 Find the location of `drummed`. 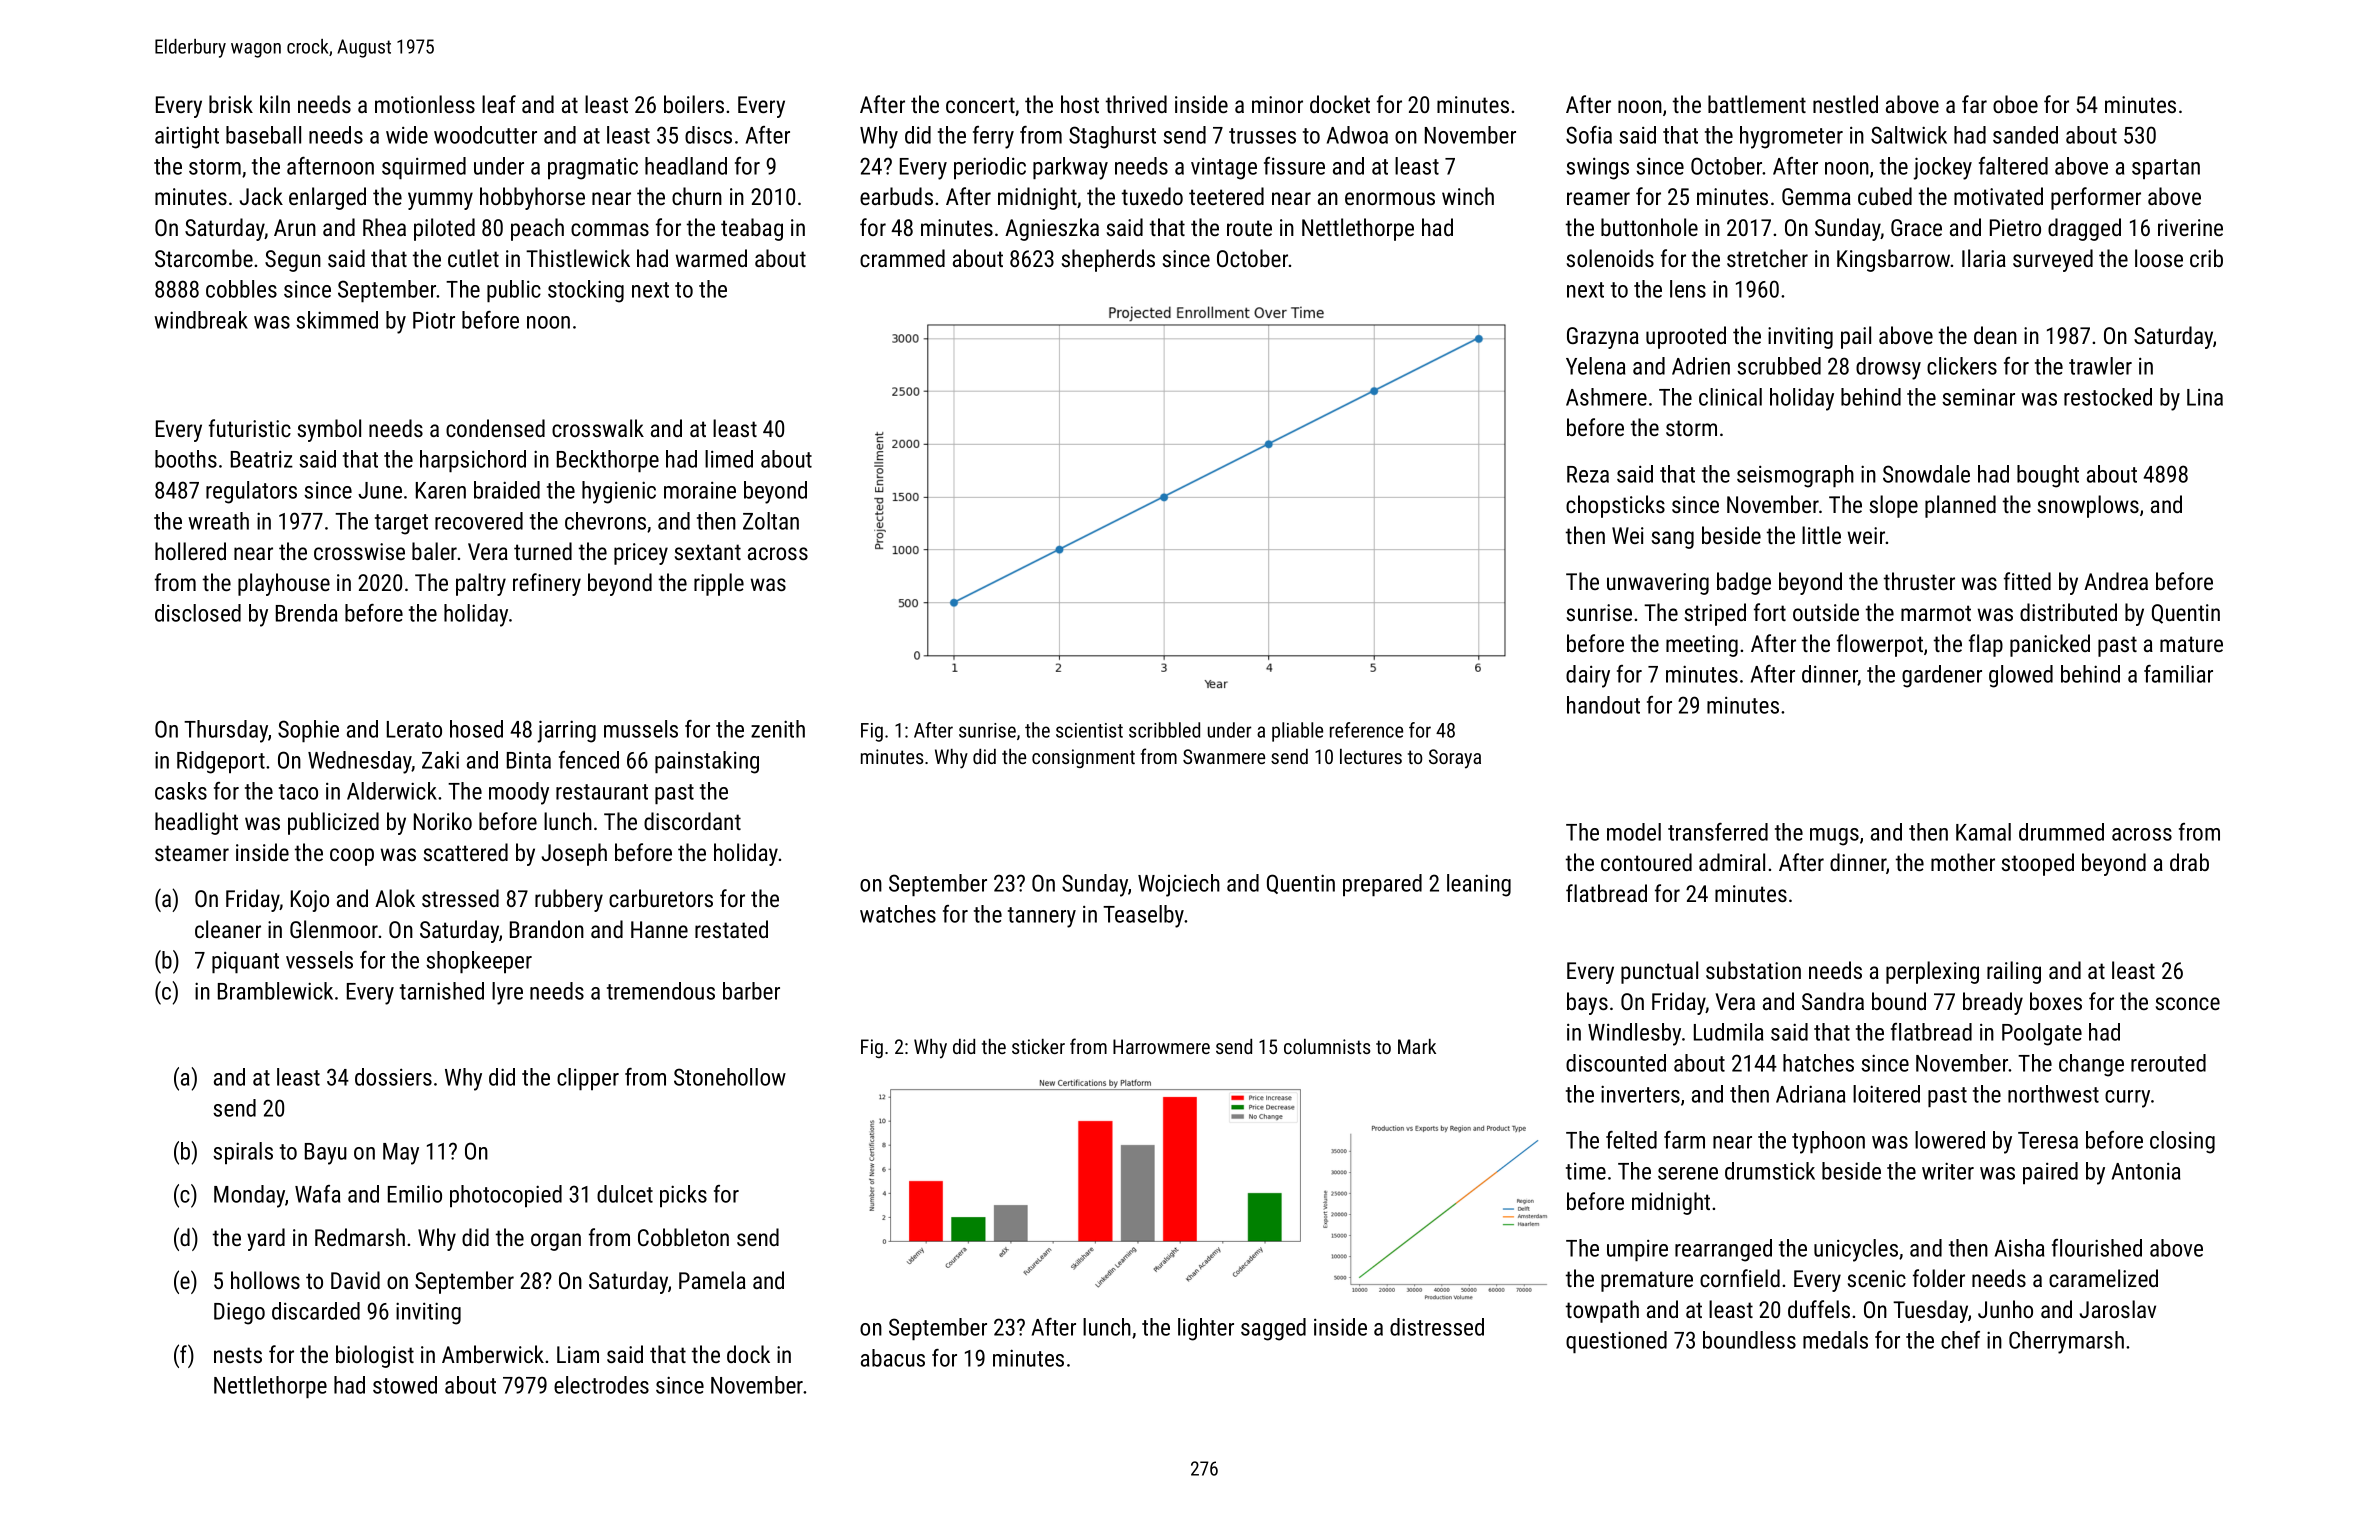

drummed is located at coordinates (2061, 832).
